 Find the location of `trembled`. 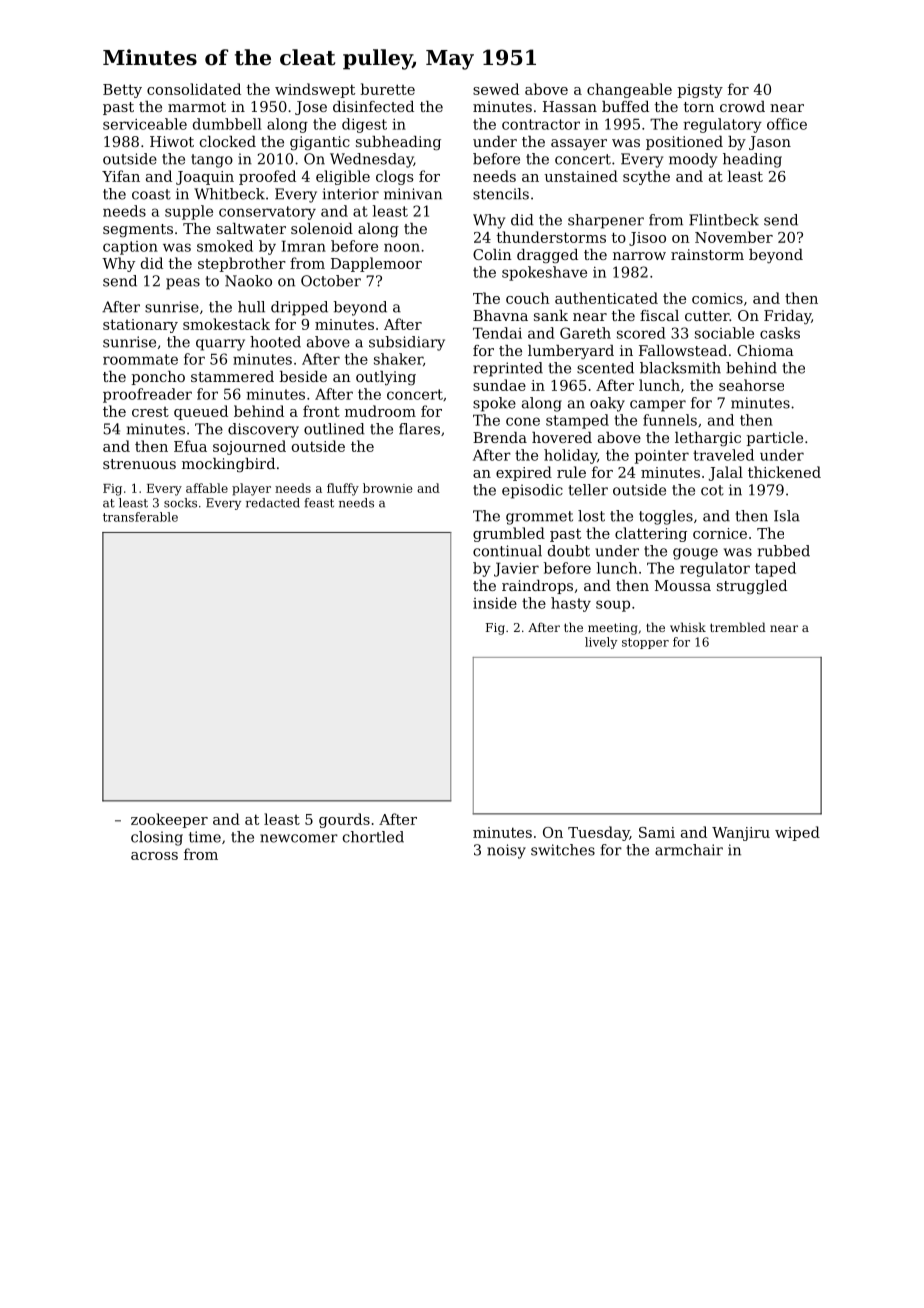

trembled is located at coordinates (738, 627).
